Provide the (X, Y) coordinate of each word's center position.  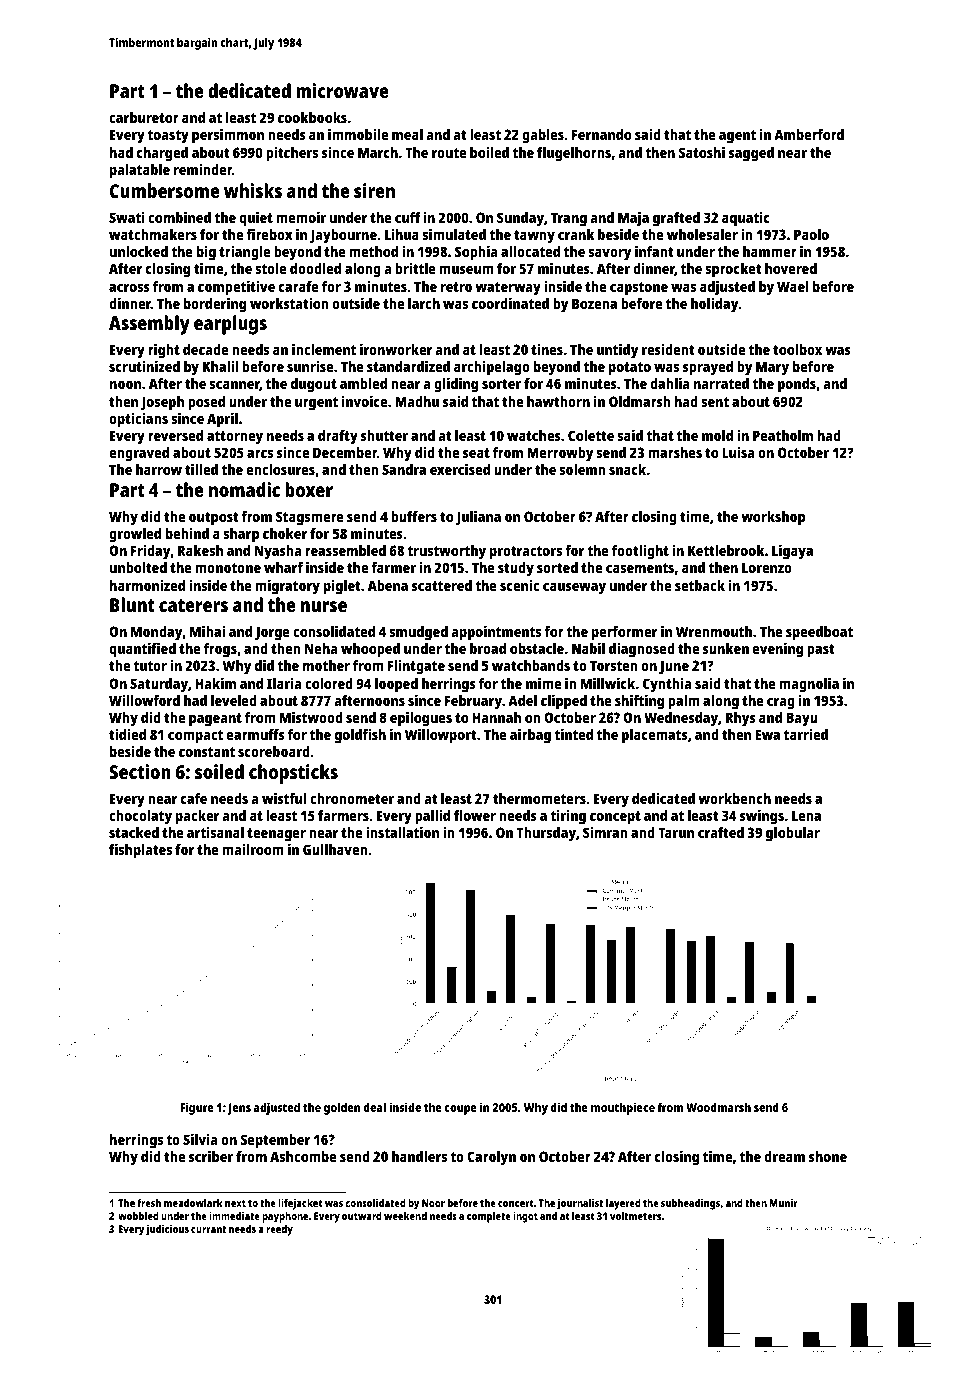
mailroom (253, 849)
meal (407, 134)
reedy (279, 1230)
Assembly (149, 325)
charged (162, 154)
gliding (456, 385)
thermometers (539, 798)
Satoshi (701, 152)
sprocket (733, 270)
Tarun (676, 832)
